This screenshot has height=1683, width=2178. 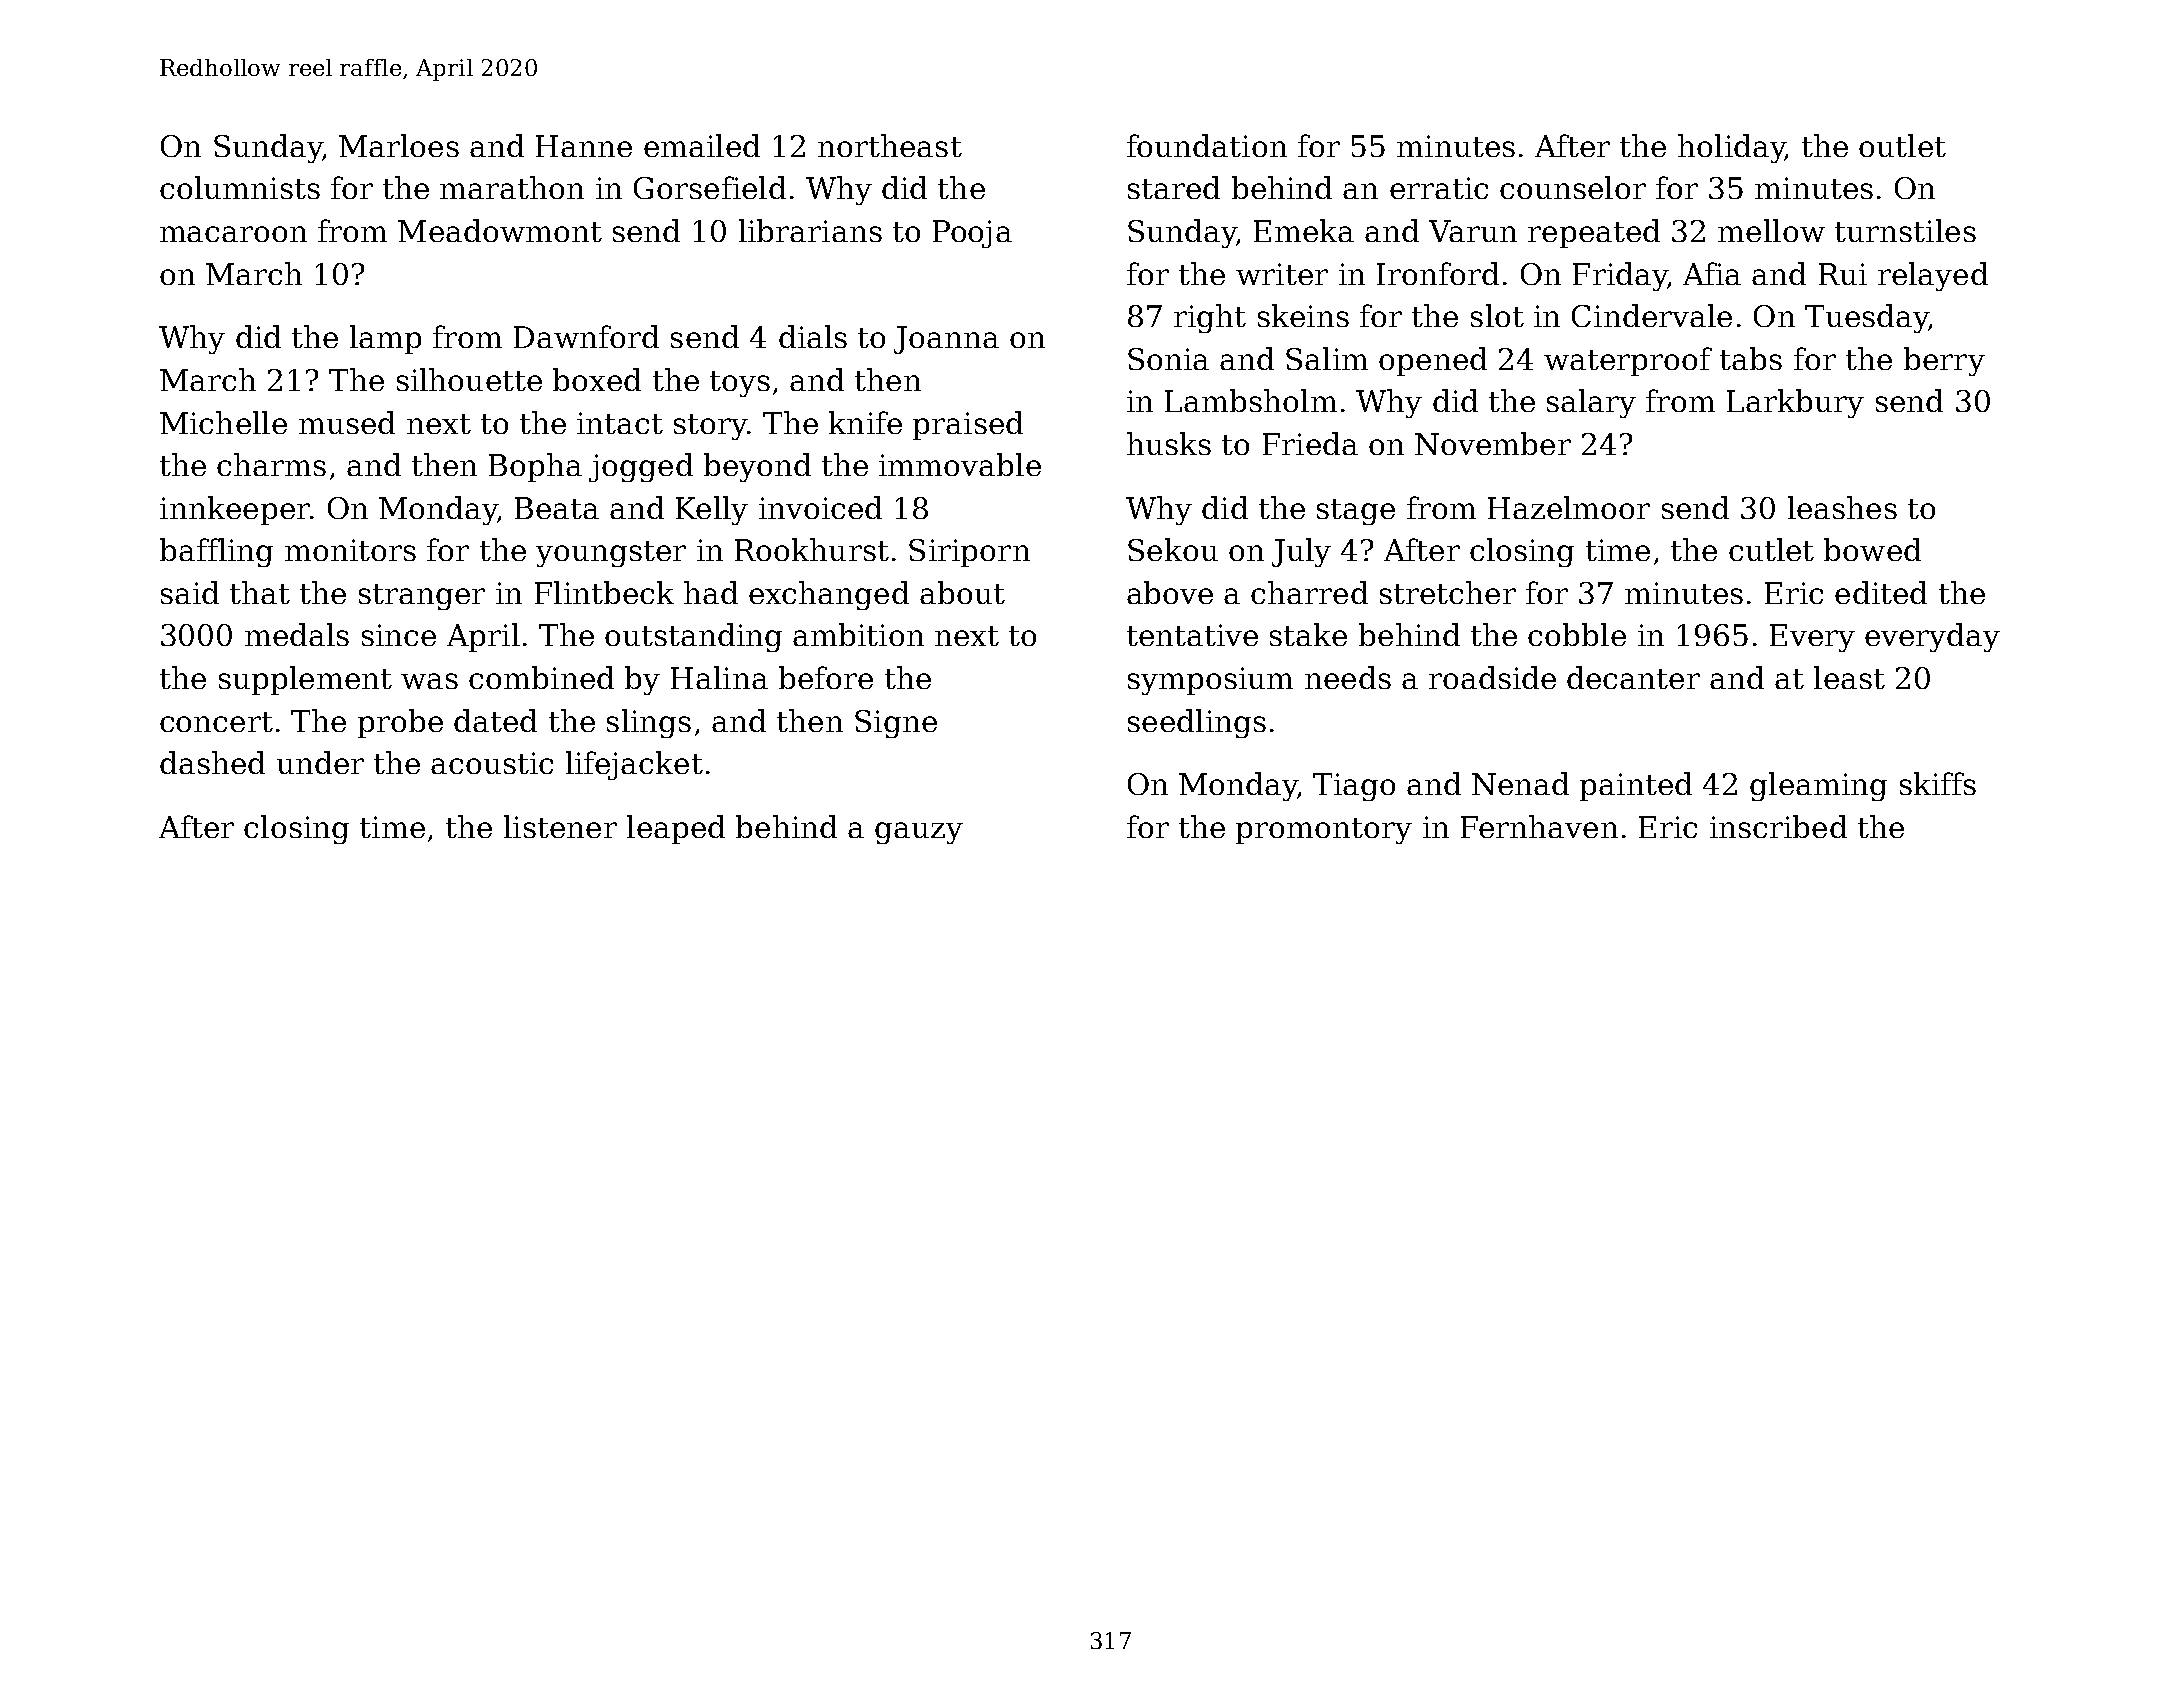 I want to click on foundation, so click(x=1207, y=145).
